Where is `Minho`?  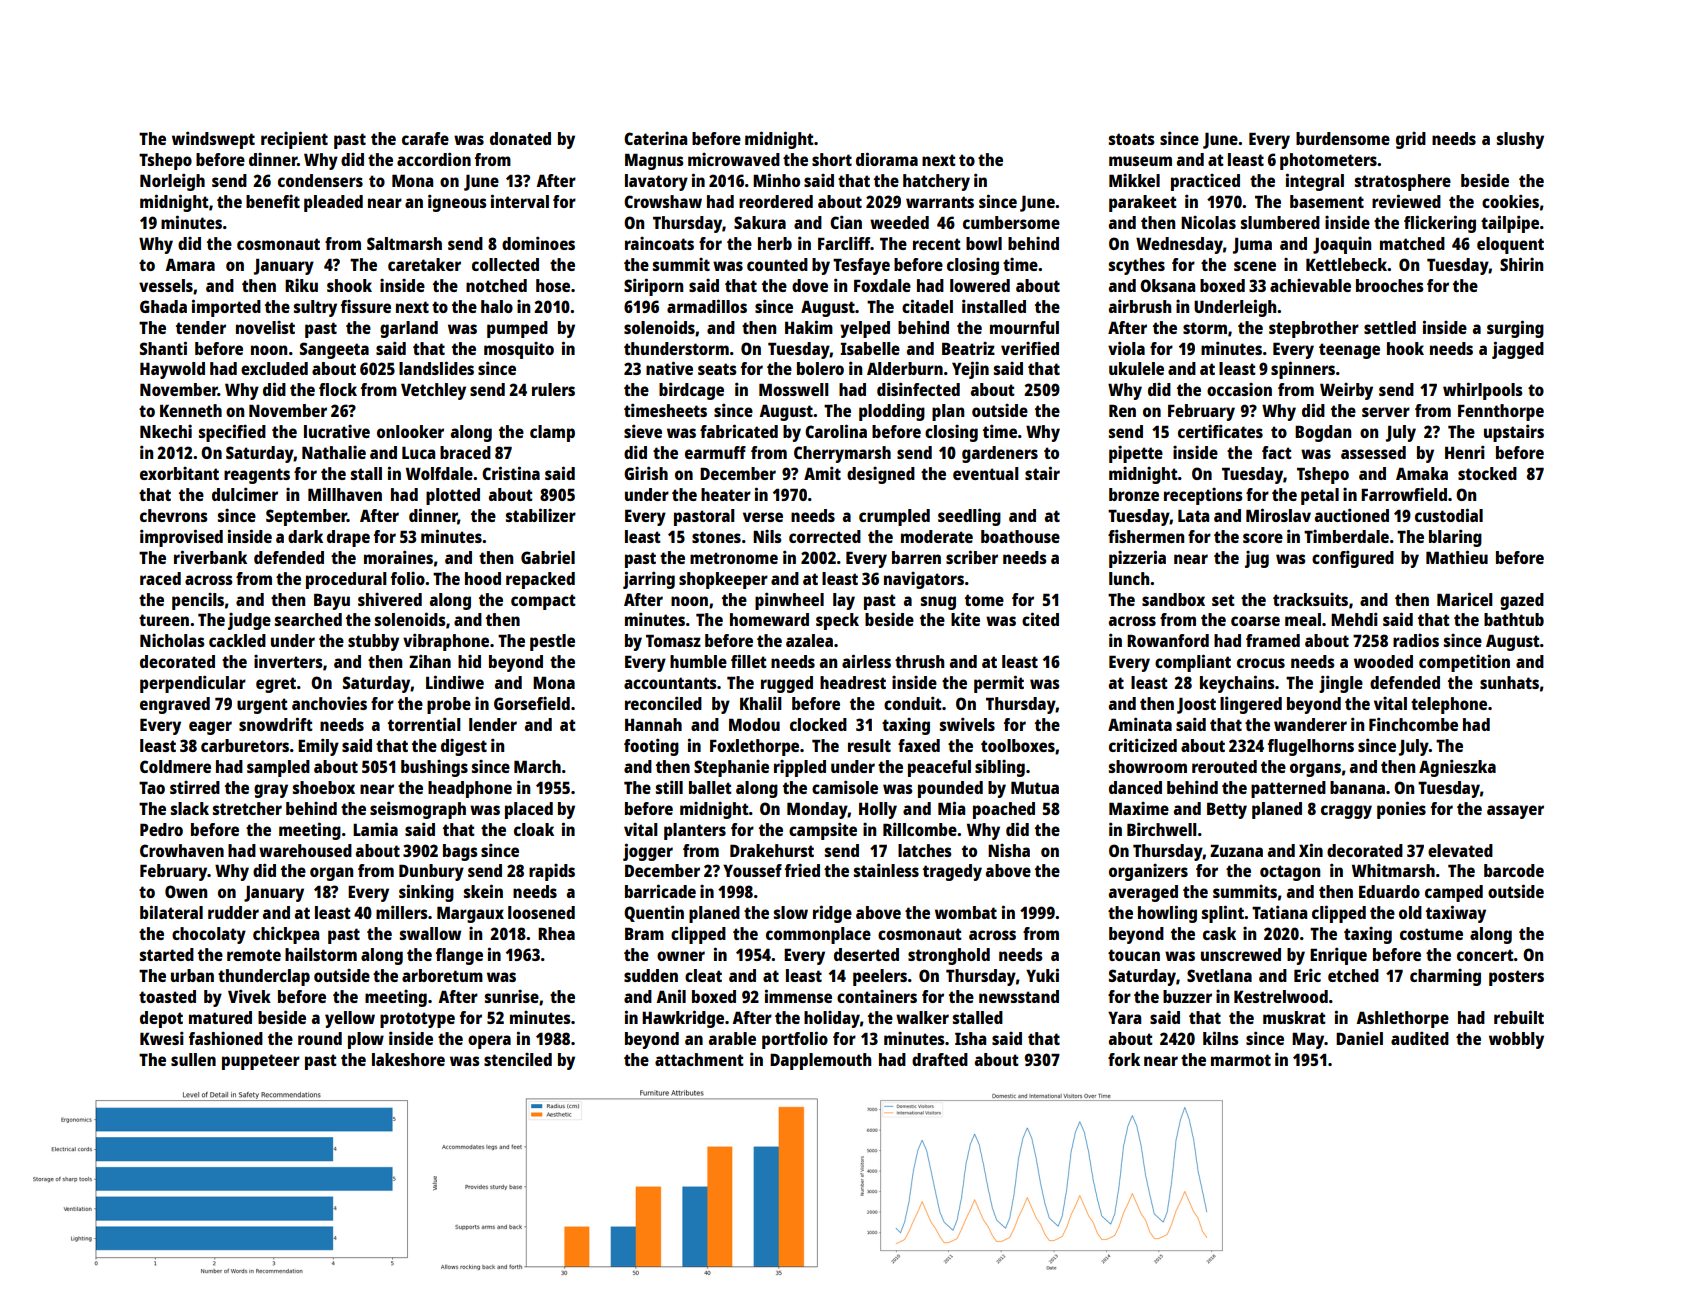 Minho is located at coordinates (776, 180).
